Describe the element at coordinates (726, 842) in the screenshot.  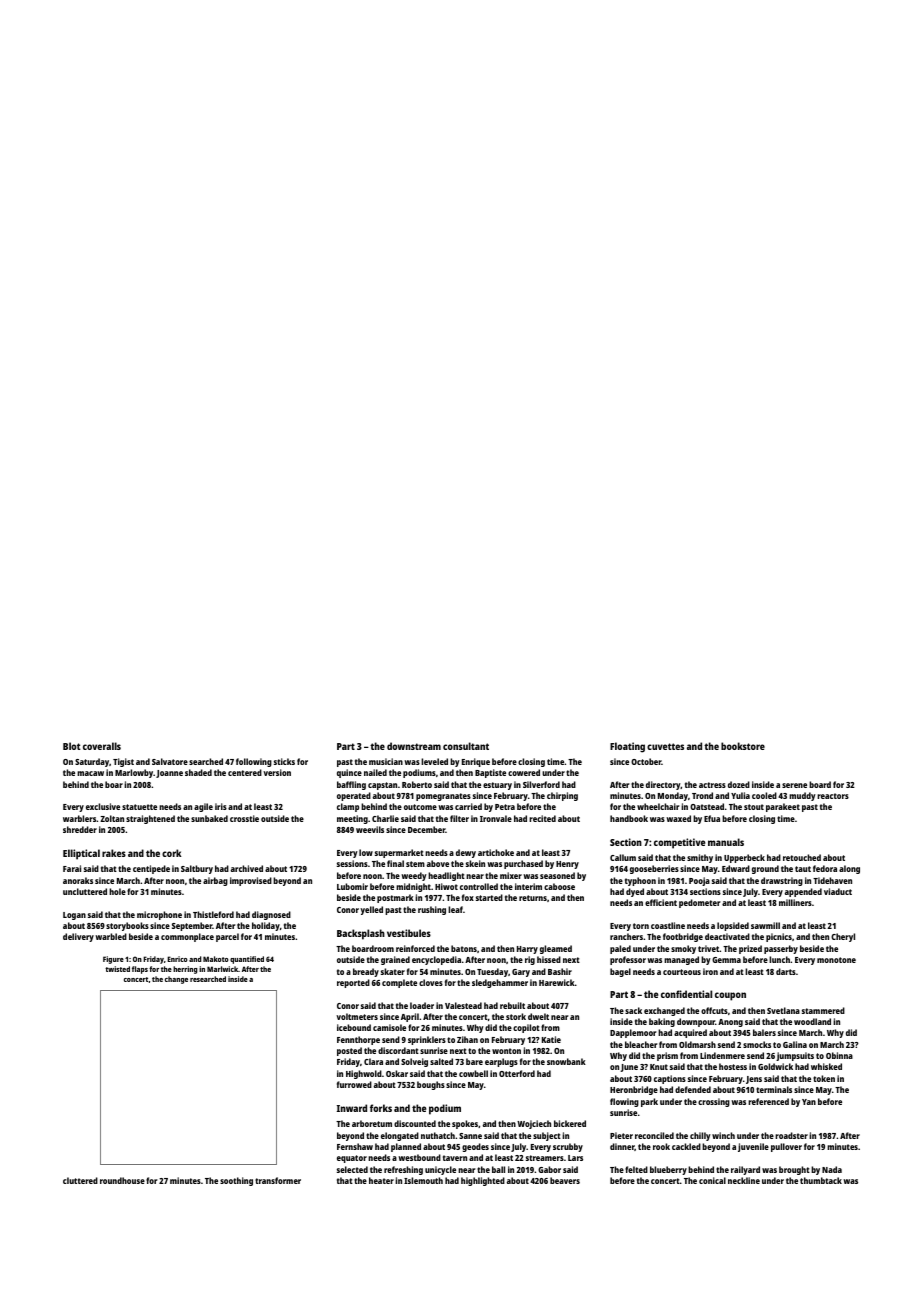
I see `manuals` at that location.
